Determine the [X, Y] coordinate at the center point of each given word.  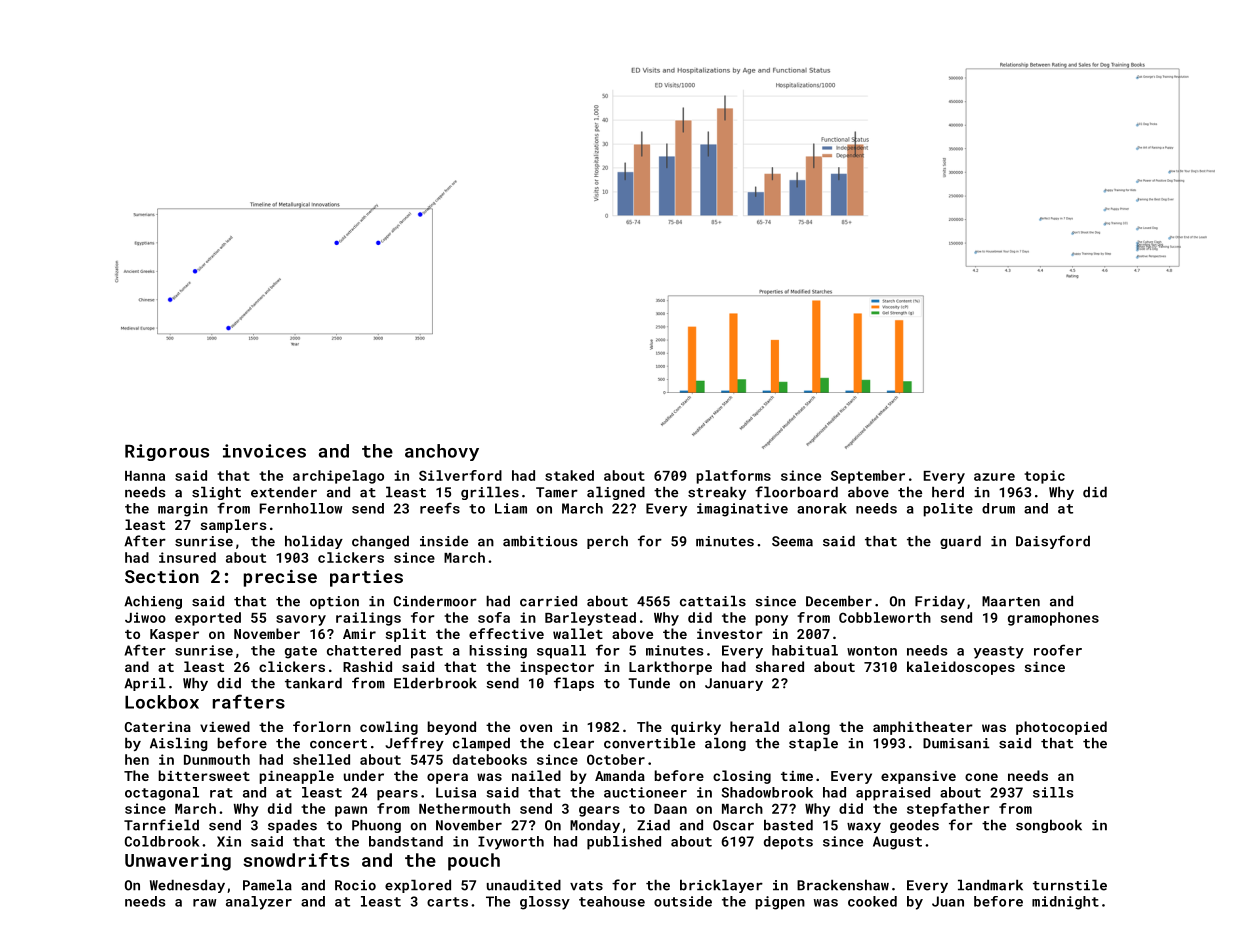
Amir [359, 634]
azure [994, 477]
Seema [792, 541]
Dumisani [956, 743]
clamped [481, 744]
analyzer [259, 903]
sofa [494, 617]
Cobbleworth [885, 617]
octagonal [162, 794]
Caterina [158, 727]
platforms [734, 477]
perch [607, 542]
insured [187, 557]
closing [742, 777]
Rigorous [167, 452]
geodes [914, 826]
